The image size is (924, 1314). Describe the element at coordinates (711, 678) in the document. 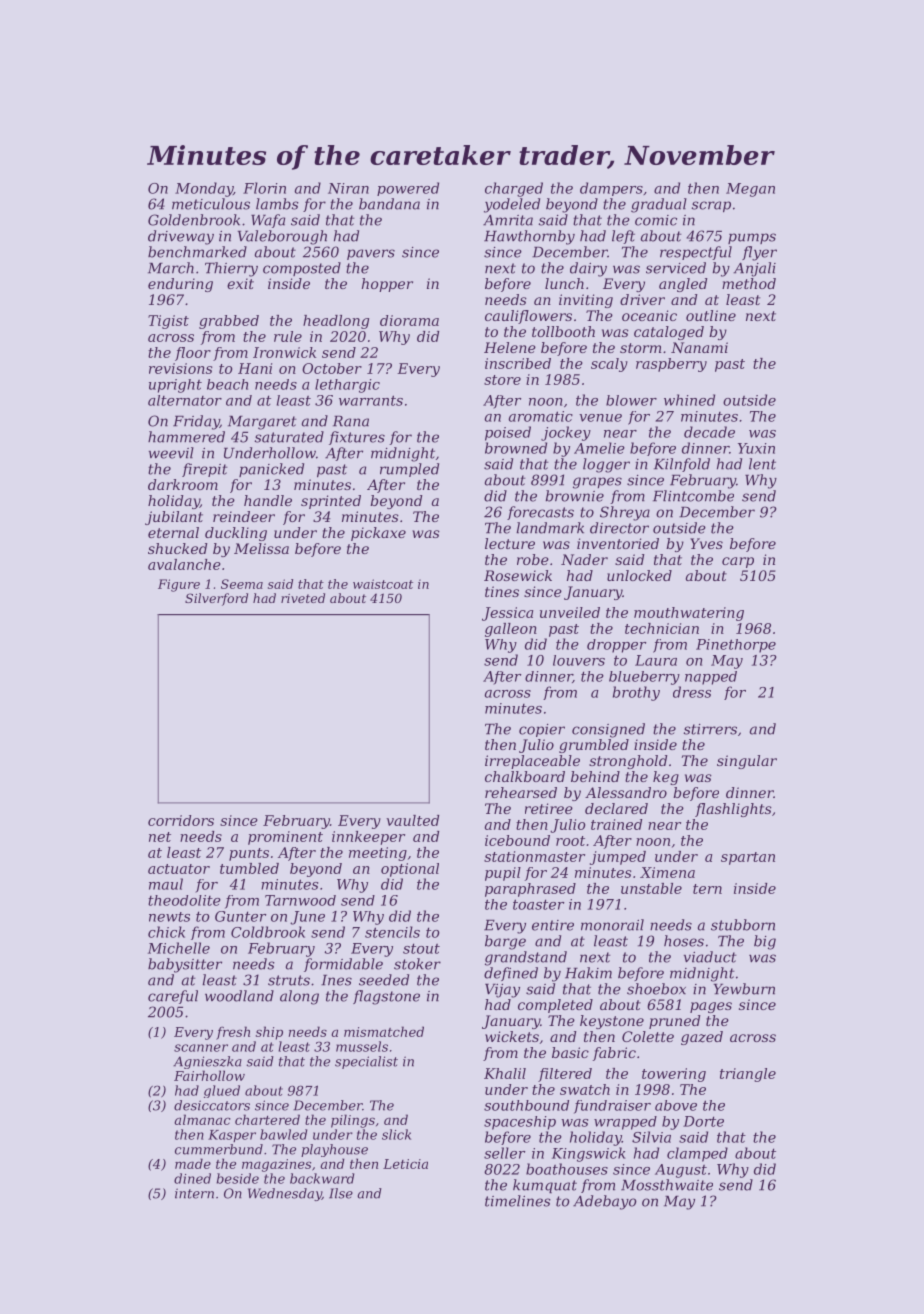

I see `napped` at that location.
